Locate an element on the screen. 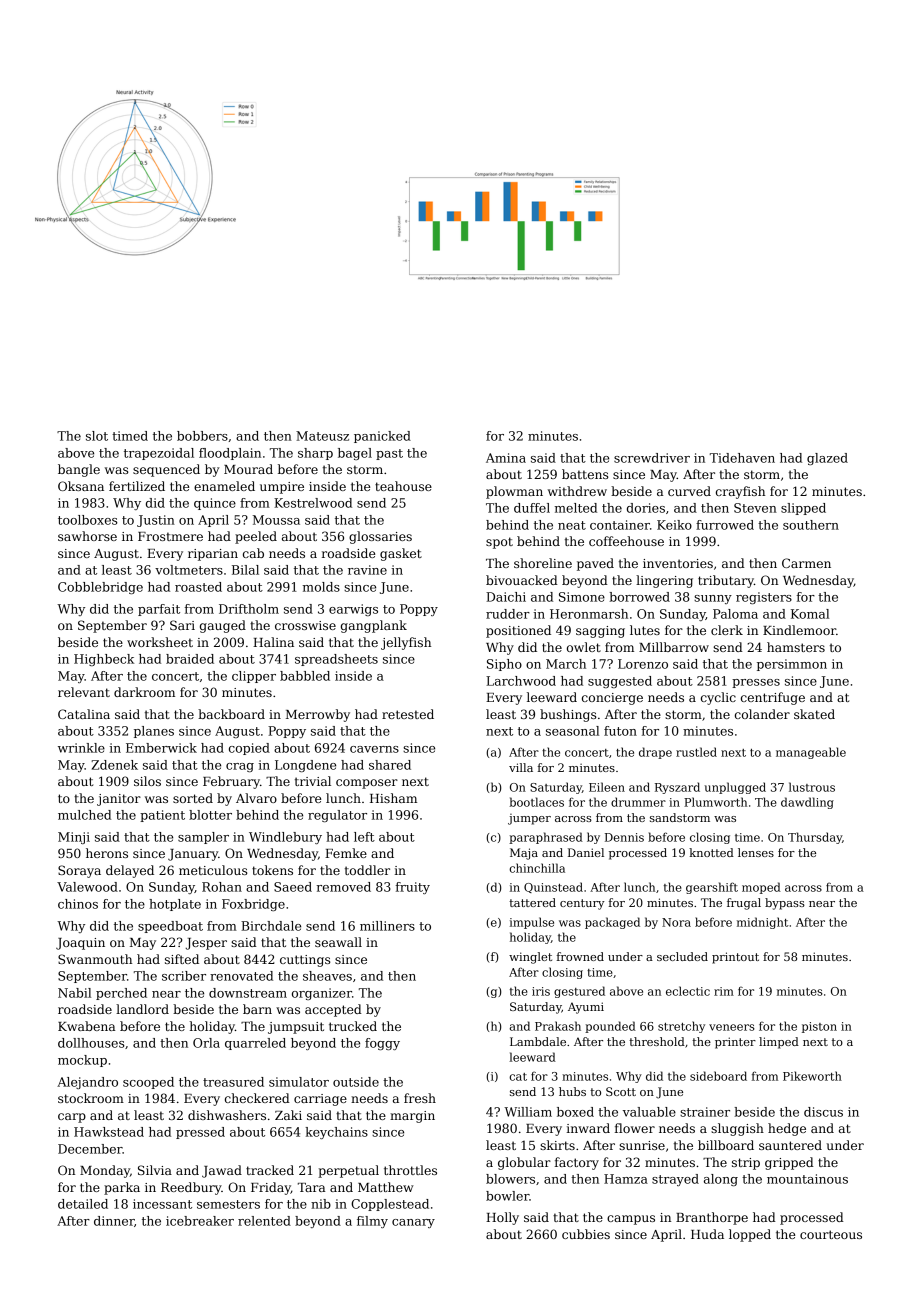 The height and width of the screenshot is (1314, 924). spreadsheets is located at coordinates (336, 660).
